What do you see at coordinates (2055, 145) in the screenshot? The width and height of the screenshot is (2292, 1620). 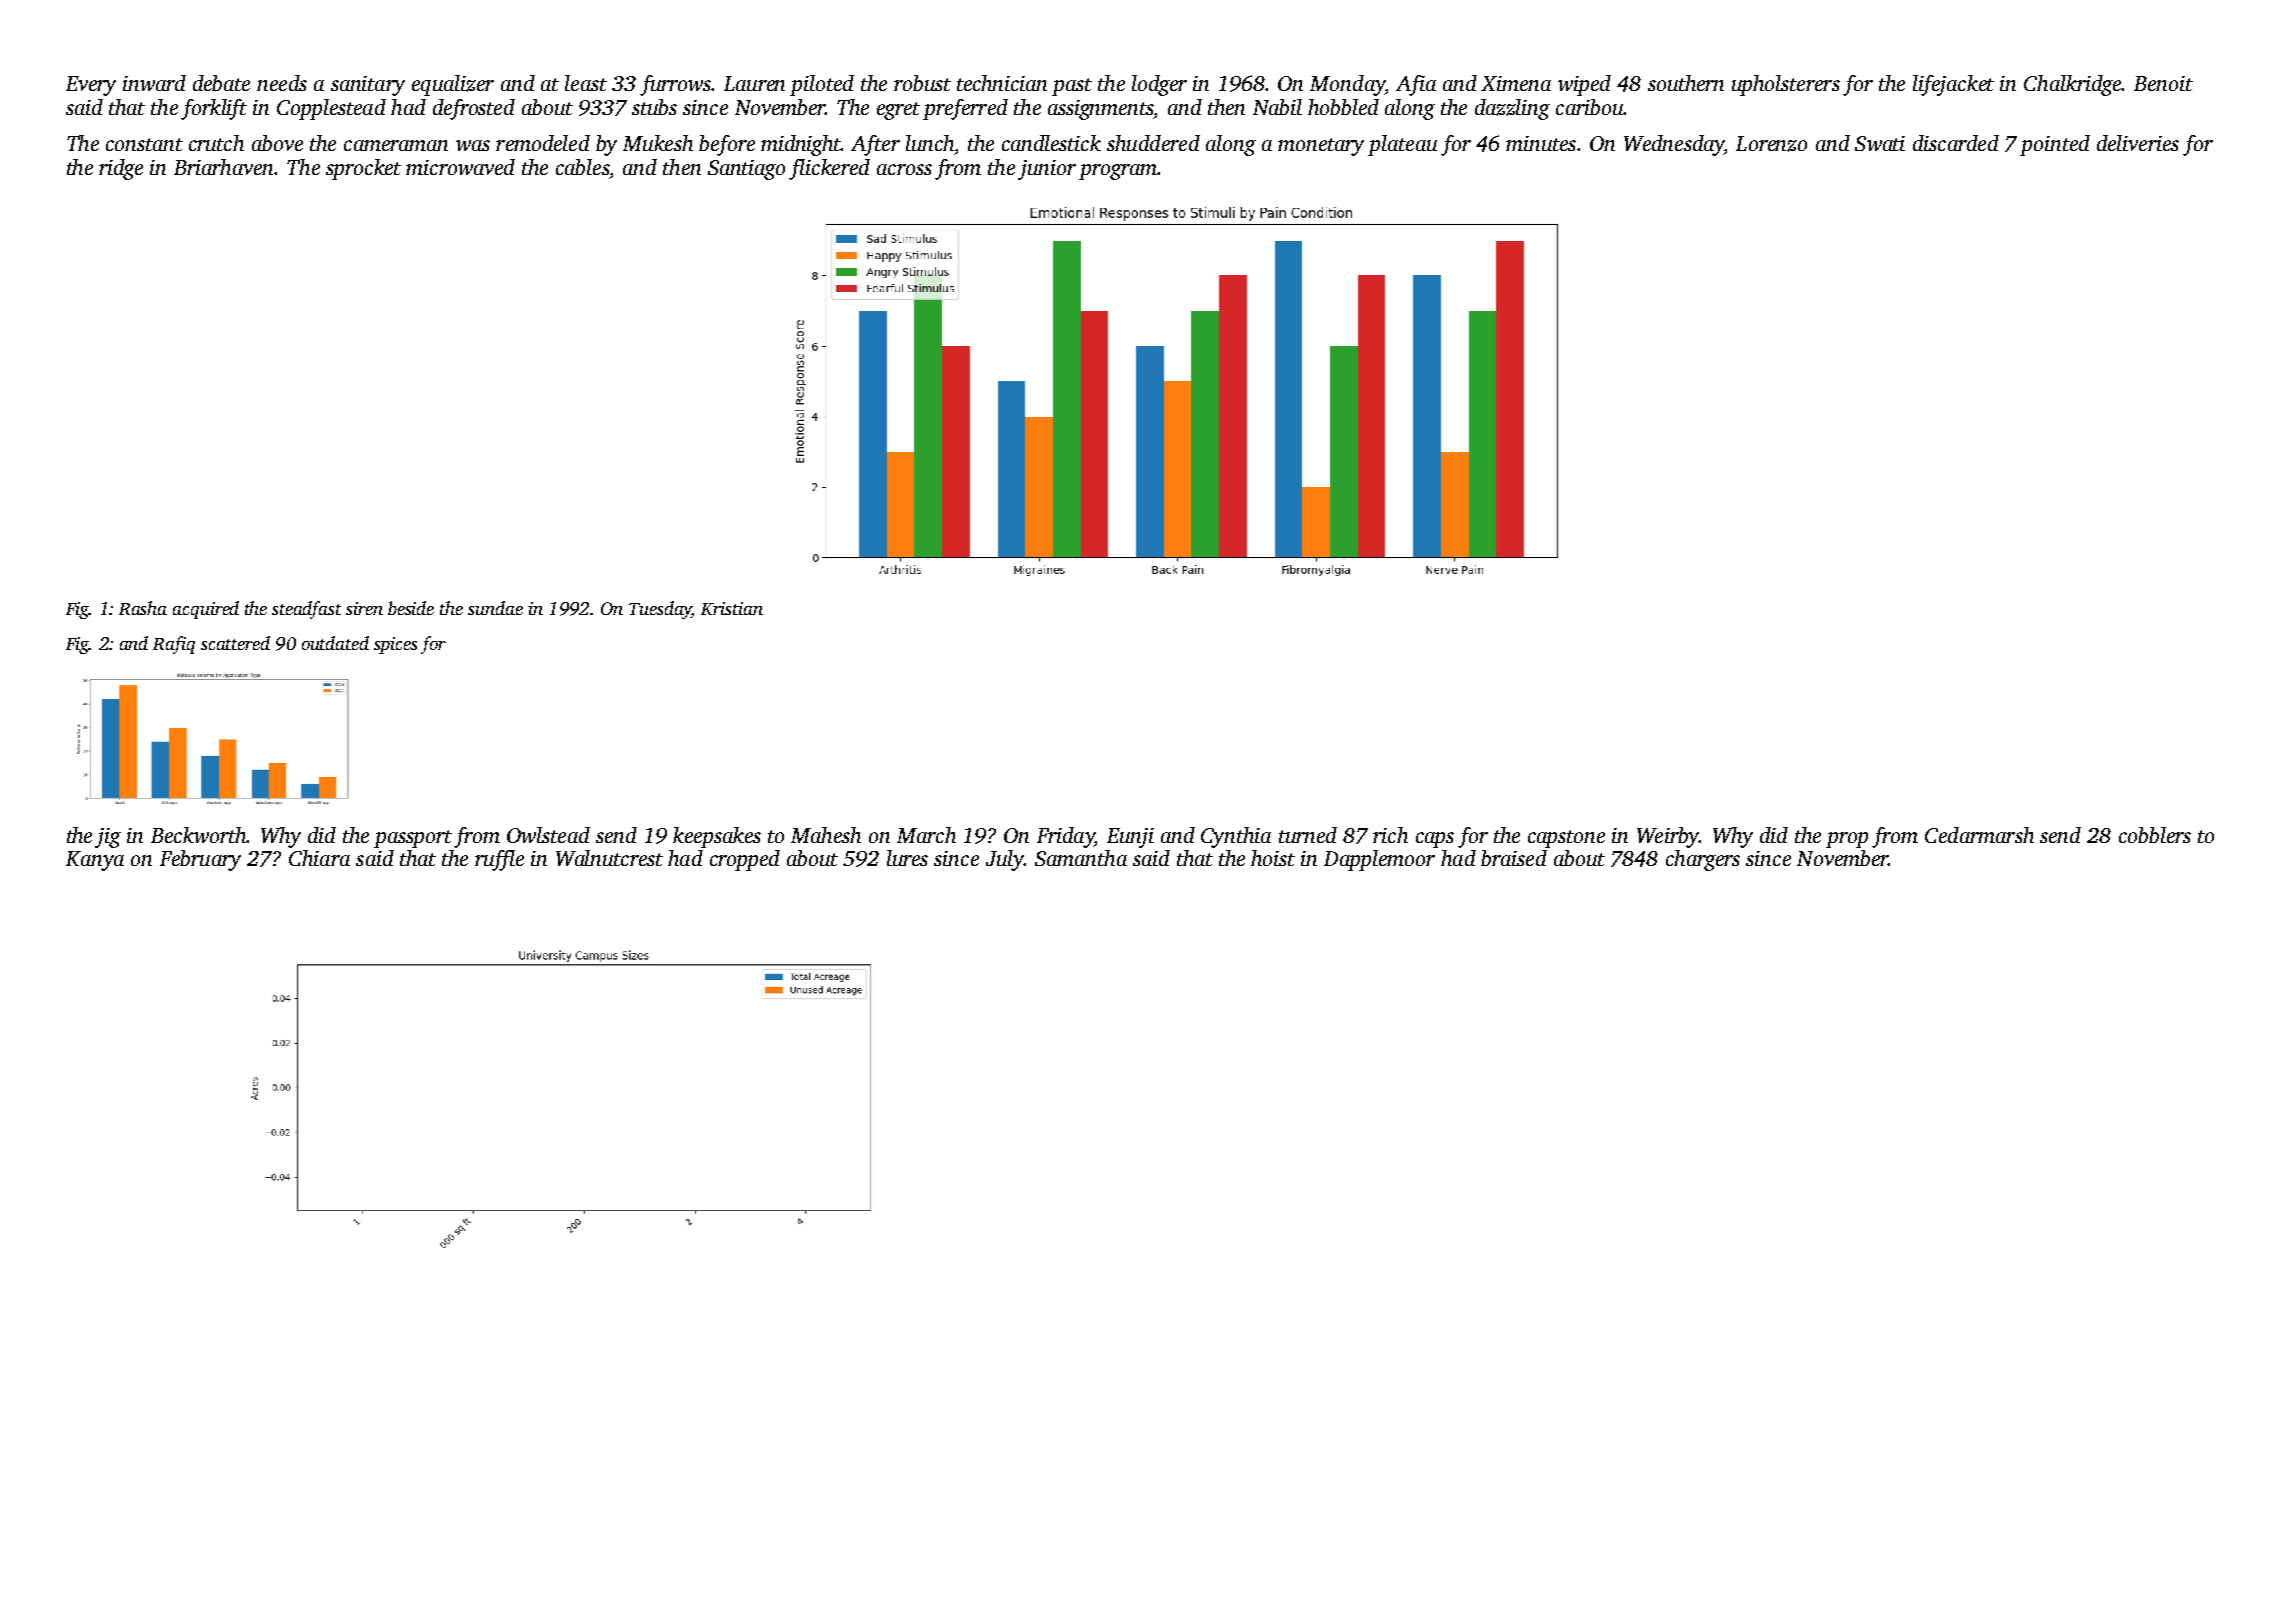 I see `pointed` at bounding box center [2055, 145].
